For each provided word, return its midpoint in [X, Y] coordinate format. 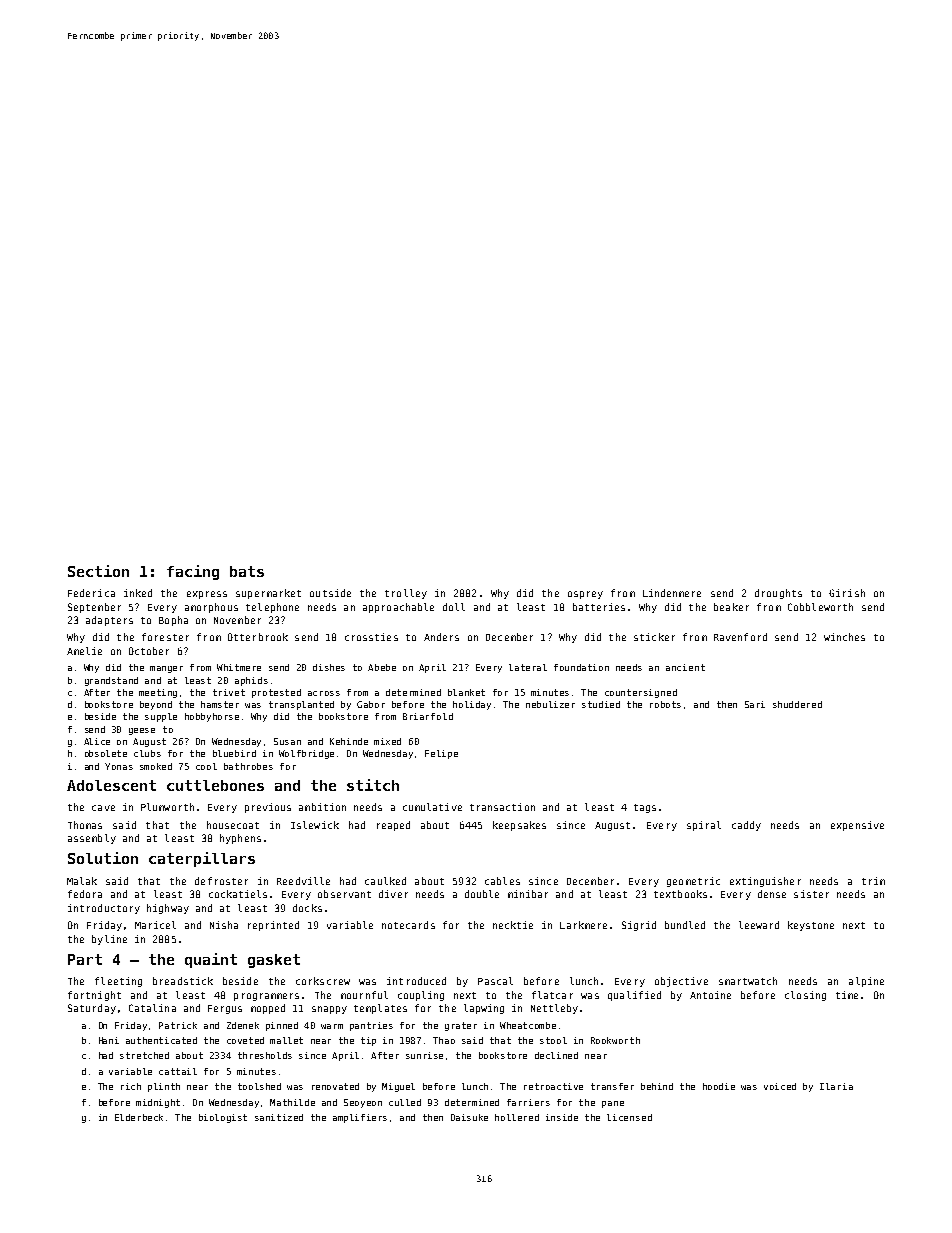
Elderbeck [139, 1117]
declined [556, 1055]
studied [601, 704]
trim [873, 881]
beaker [731, 607]
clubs [147, 753]
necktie [513, 925]
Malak [82, 881]
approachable [398, 608]
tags [645, 808]
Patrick [178, 1025]
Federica [91, 593]
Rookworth [615, 1040]
